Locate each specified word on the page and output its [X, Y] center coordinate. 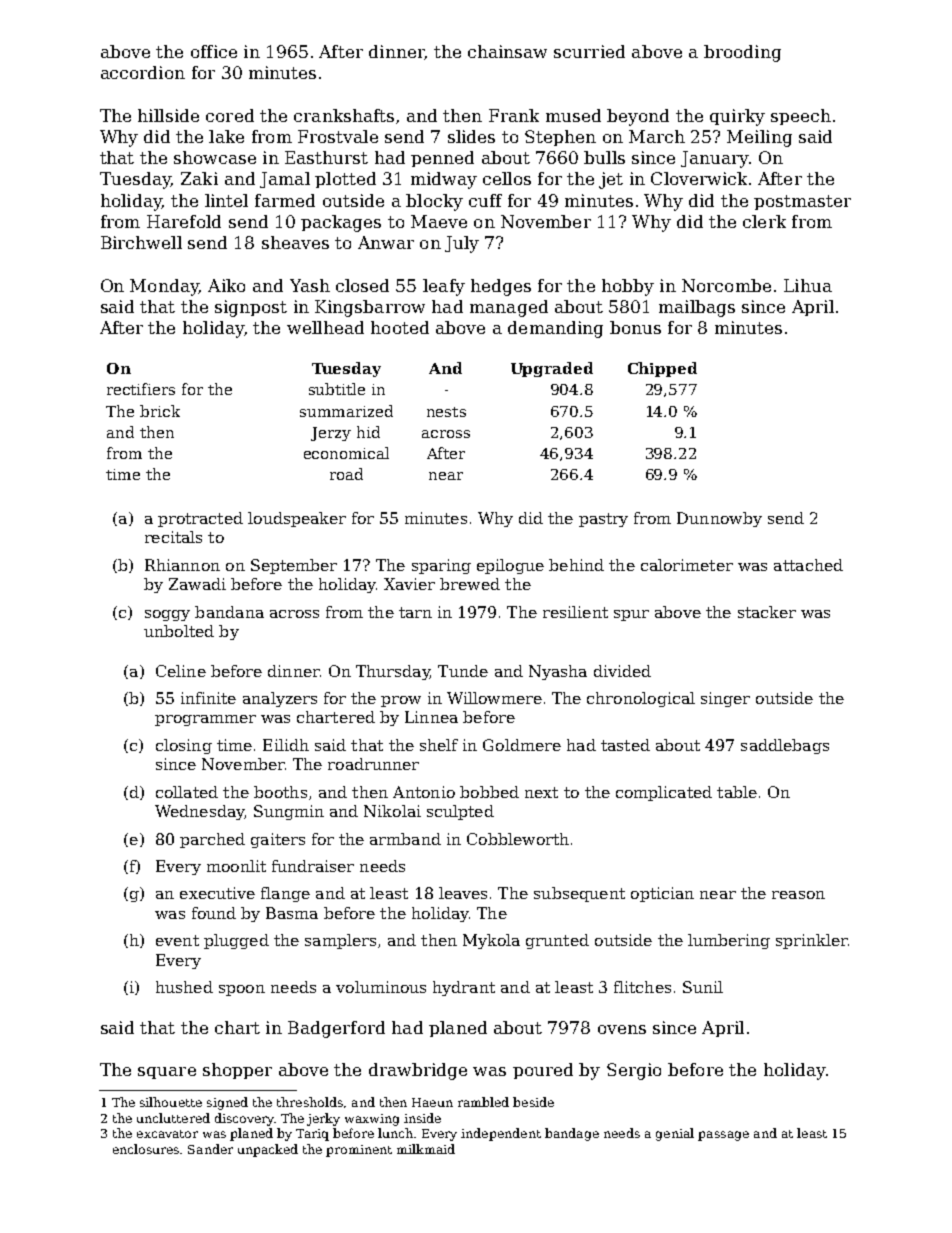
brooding [742, 53]
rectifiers [141, 389]
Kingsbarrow [370, 308]
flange [285, 894]
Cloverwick [699, 178]
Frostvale [338, 136]
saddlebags [785, 746]
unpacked [268, 1150]
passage [723, 1136]
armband [405, 839]
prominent [359, 1151]
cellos [507, 178]
